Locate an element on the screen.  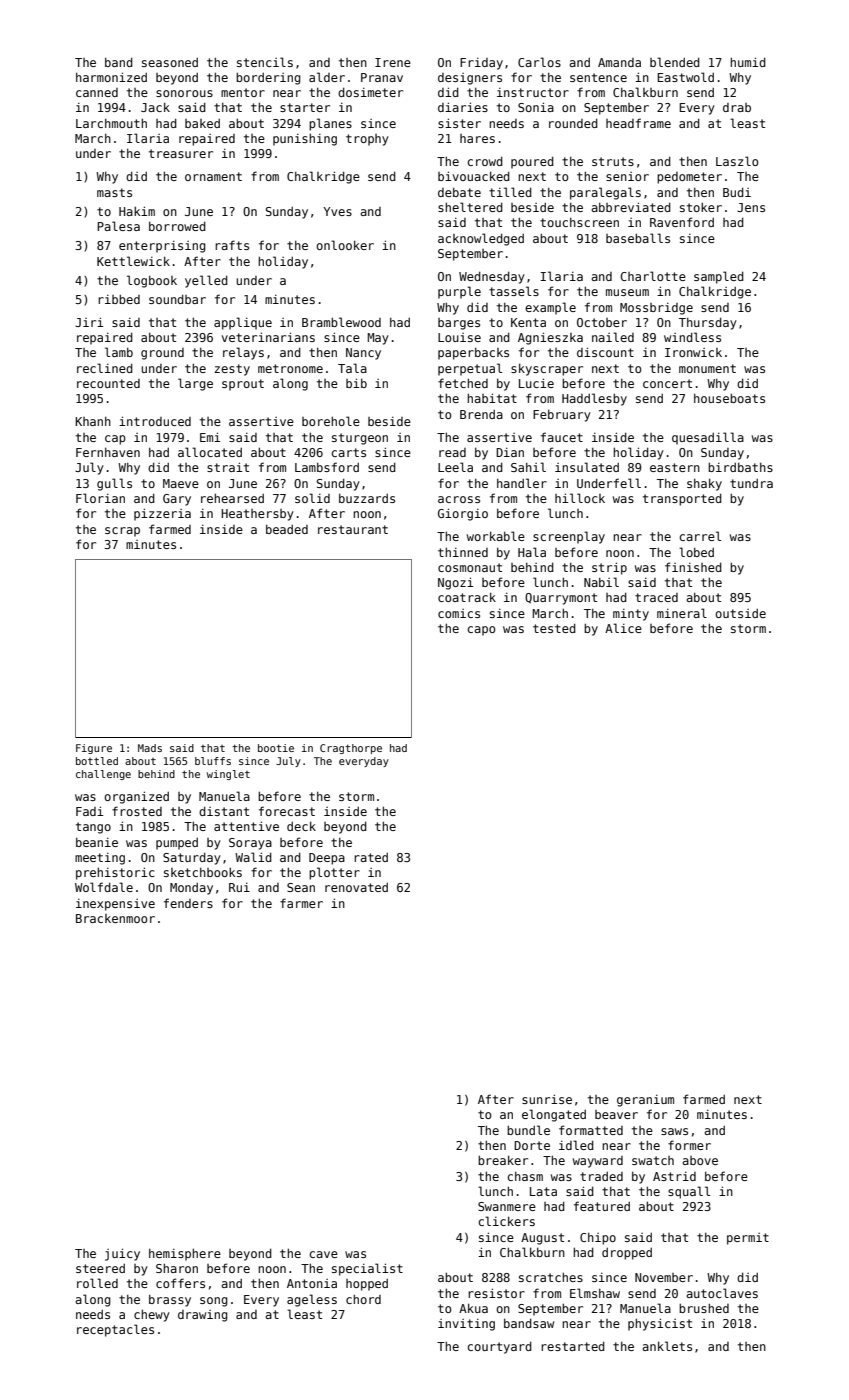
anklets is located at coordinates (667, 1346).
